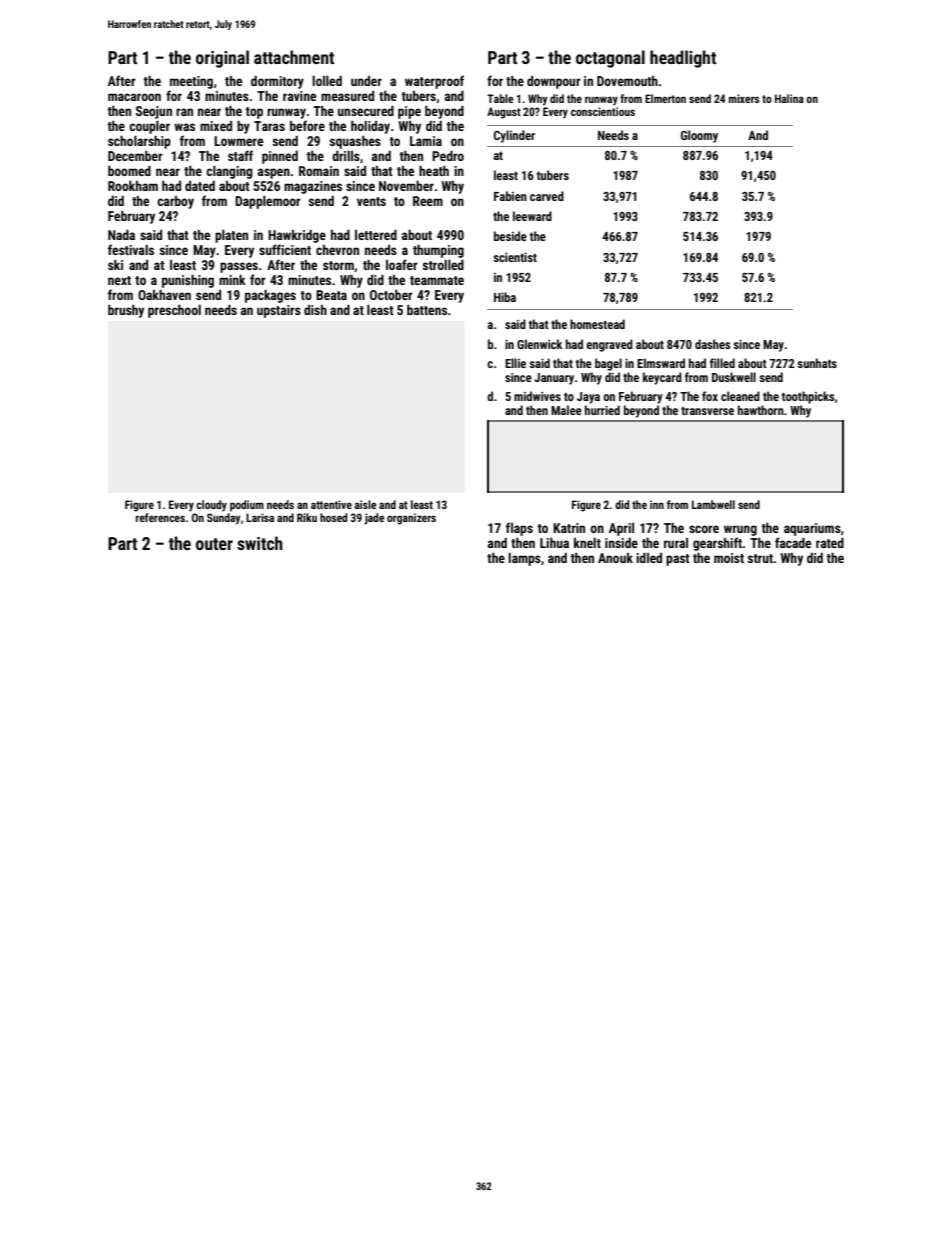 The width and height of the screenshot is (952, 1233). I want to click on flaps, so click(519, 529).
